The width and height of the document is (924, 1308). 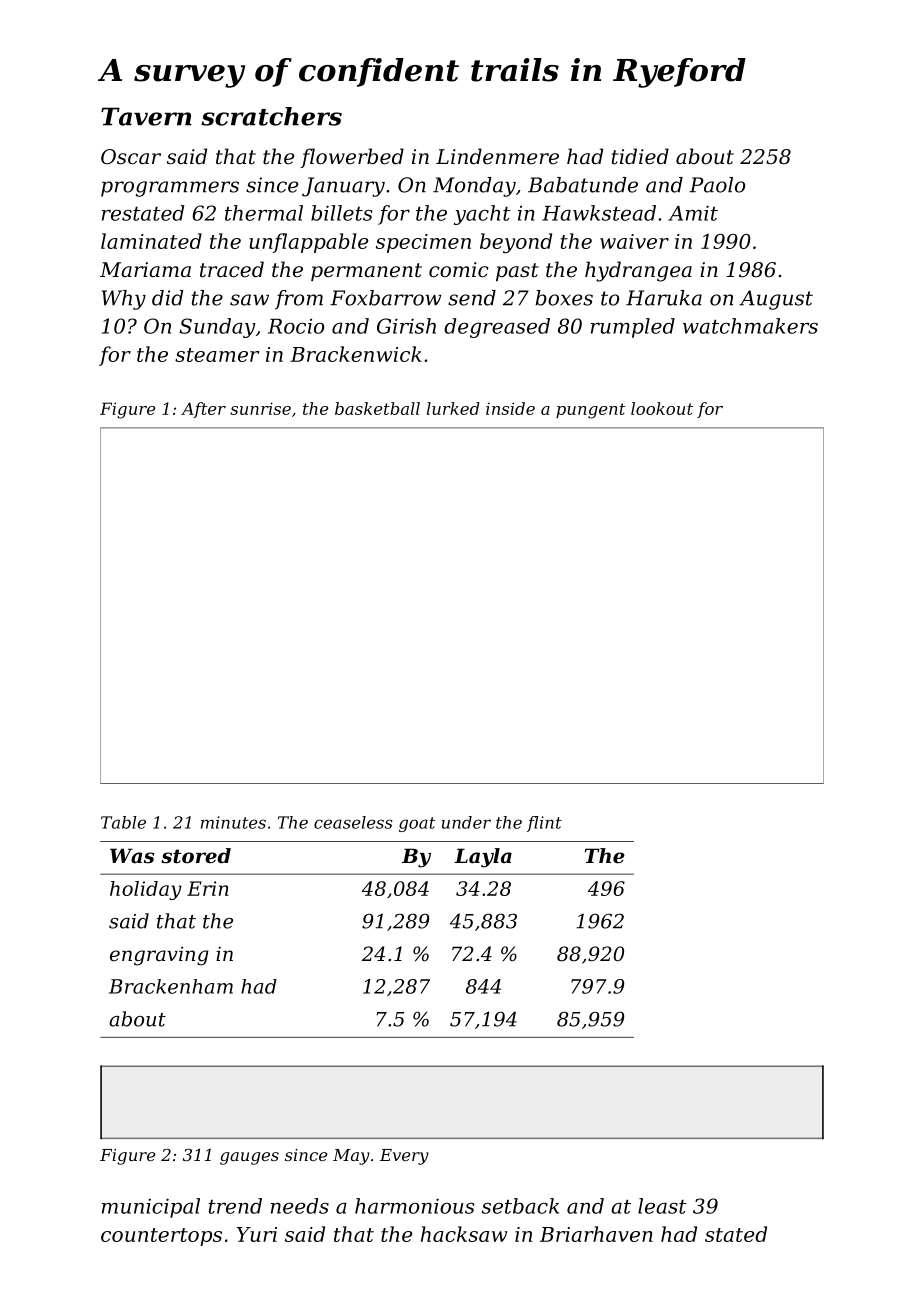 What do you see at coordinates (662, 1206) in the document?
I see `least` at bounding box center [662, 1206].
